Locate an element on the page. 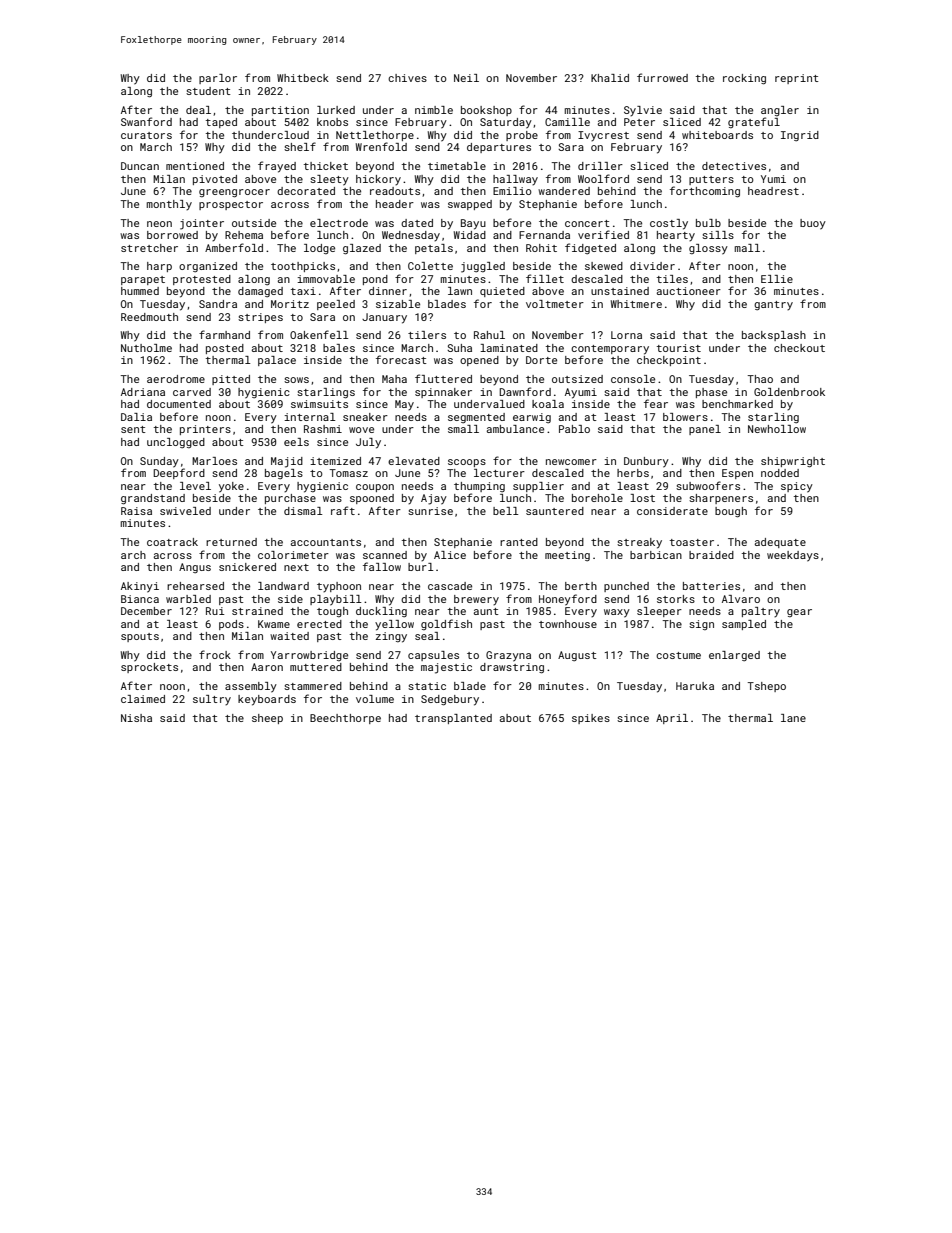 Image resolution: width=952 pixels, height=1233 pixels. backsplash is located at coordinates (774, 336).
